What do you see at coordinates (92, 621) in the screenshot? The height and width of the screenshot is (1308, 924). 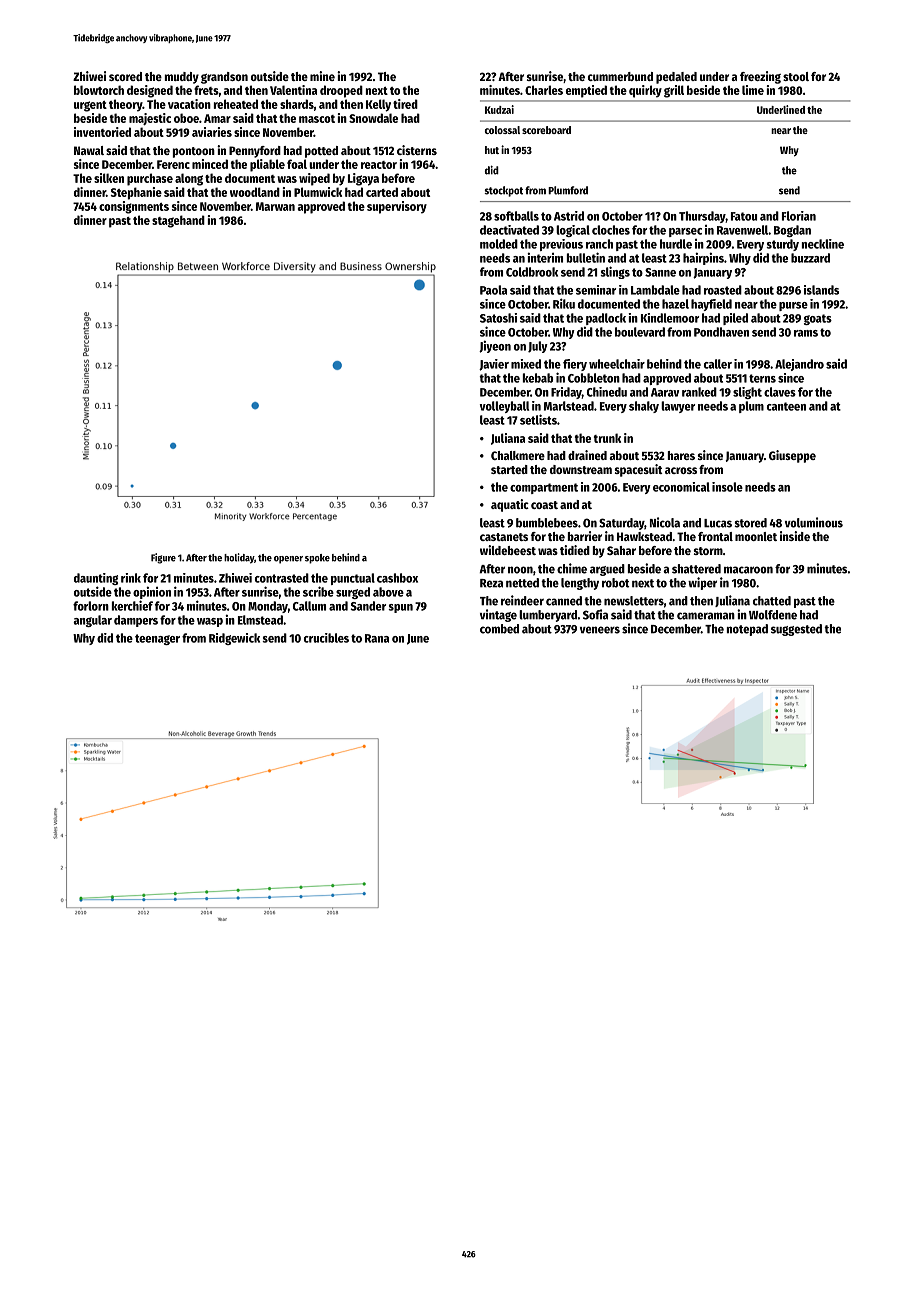 I see `angular` at bounding box center [92, 621].
